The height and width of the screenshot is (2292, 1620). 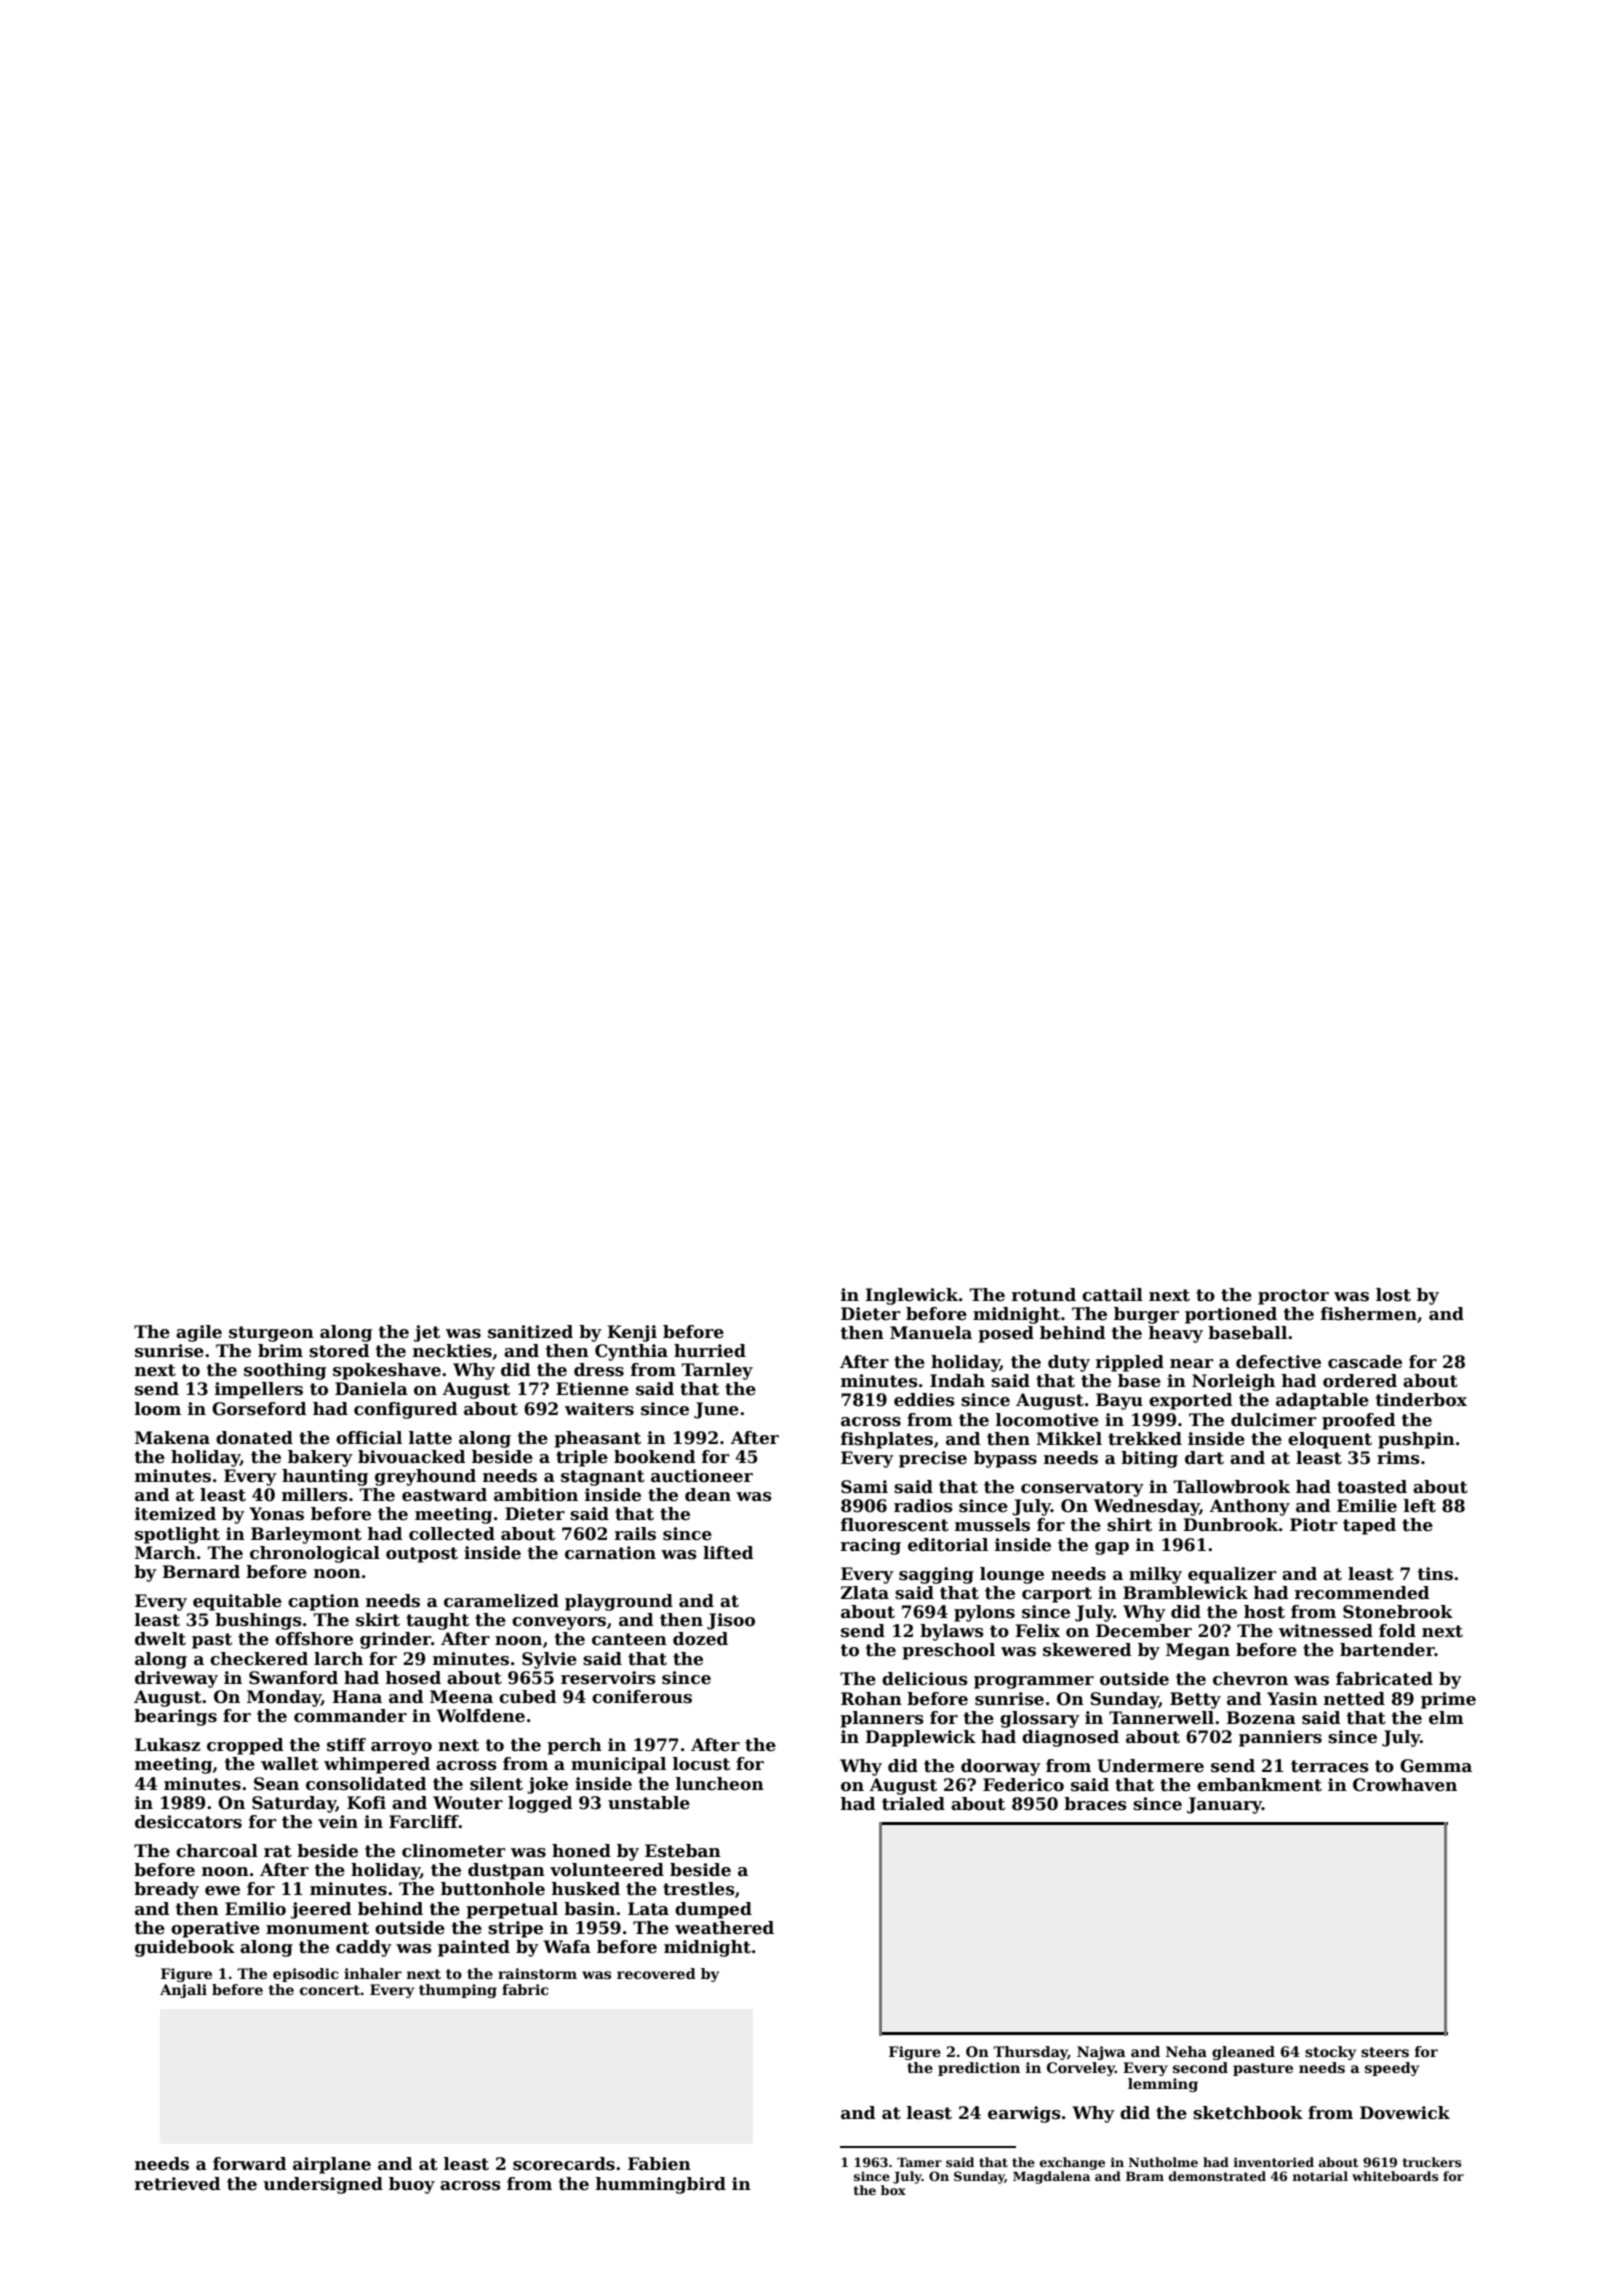 I want to click on official, so click(x=369, y=1438).
